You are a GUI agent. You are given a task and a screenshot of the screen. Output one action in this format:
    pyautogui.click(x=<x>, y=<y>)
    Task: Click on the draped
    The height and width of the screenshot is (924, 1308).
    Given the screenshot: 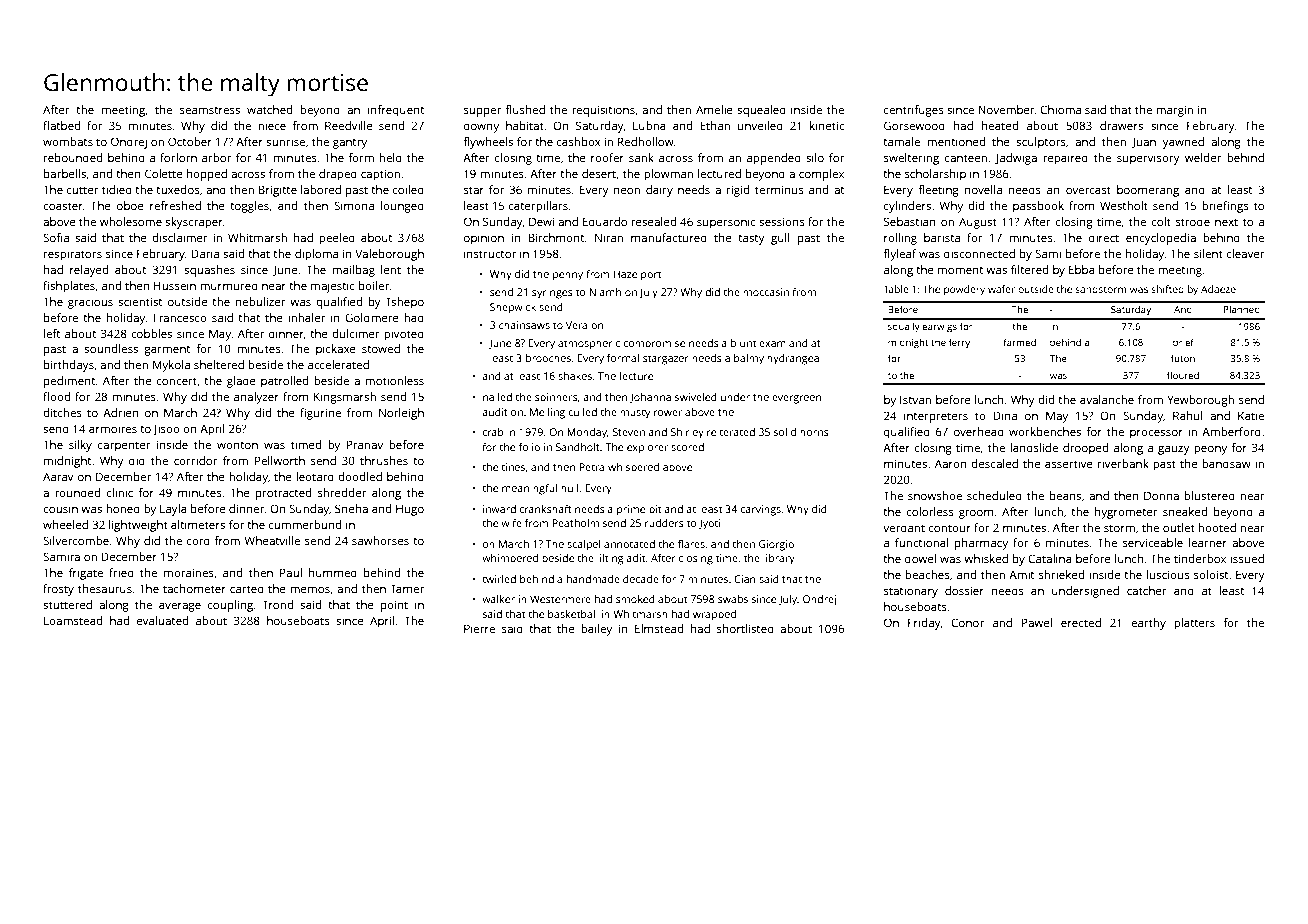 What is the action you would take?
    pyautogui.click(x=338, y=175)
